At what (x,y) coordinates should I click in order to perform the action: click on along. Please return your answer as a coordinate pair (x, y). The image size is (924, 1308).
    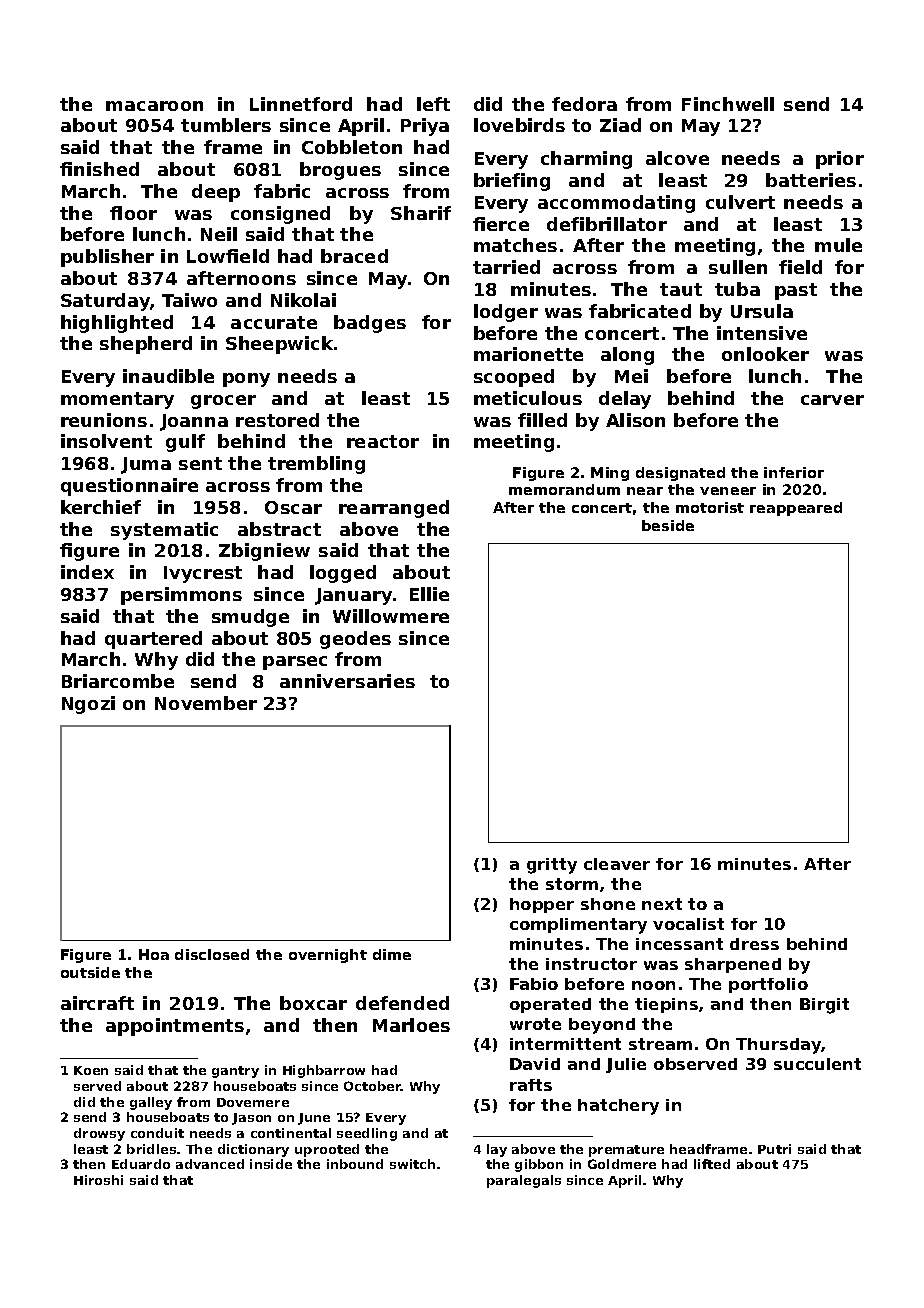
    Looking at the image, I should click on (627, 356).
